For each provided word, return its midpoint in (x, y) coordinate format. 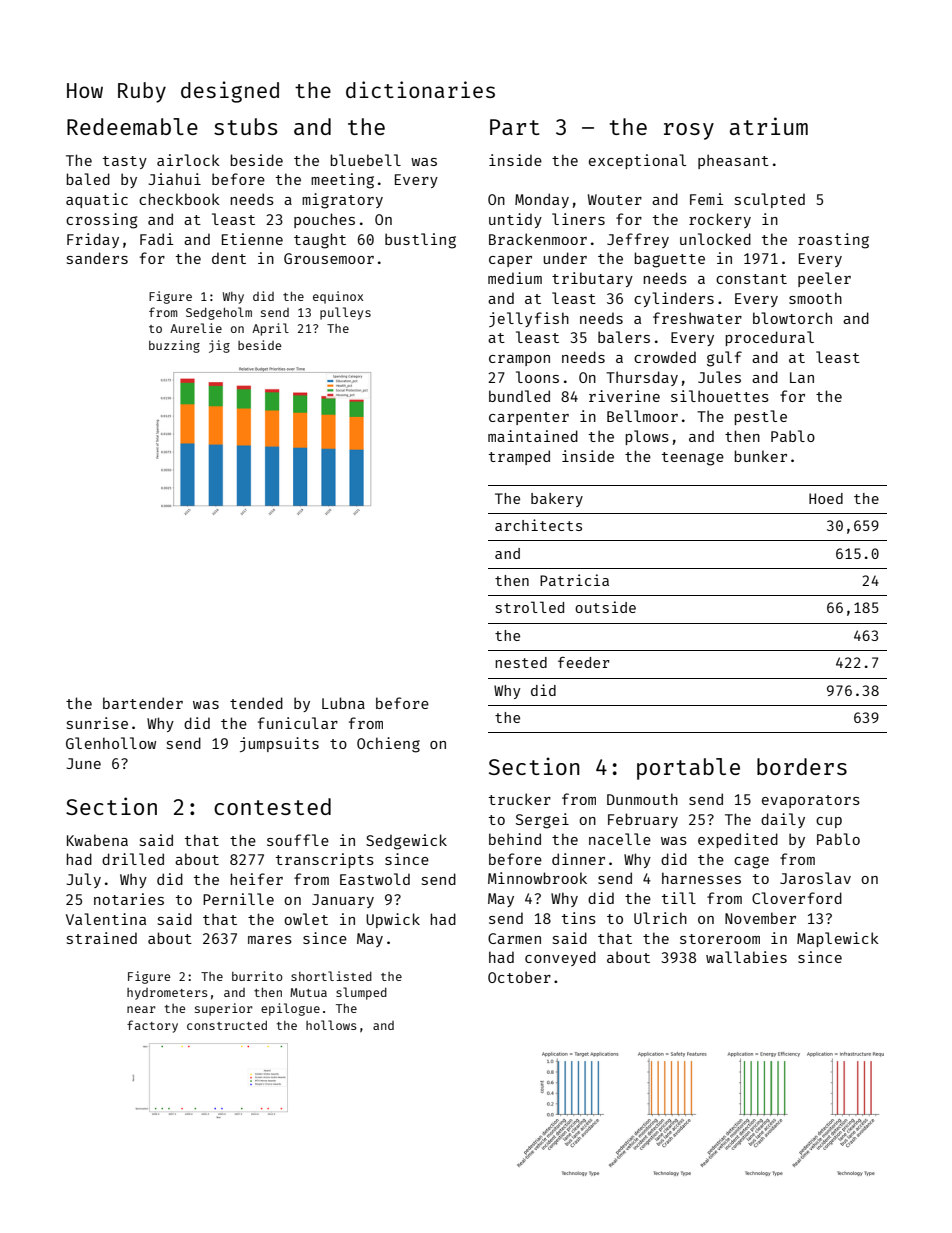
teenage (693, 459)
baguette (669, 260)
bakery (557, 500)
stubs (245, 126)
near (141, 1009)
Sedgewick (406, 842)
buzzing (174, 346)
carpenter (529, 418)
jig (219, 346)
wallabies (746, 957)
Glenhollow (111, 743)
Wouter (615, 199)
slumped (361, 993)
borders (802, 766)
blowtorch (792, 318)
